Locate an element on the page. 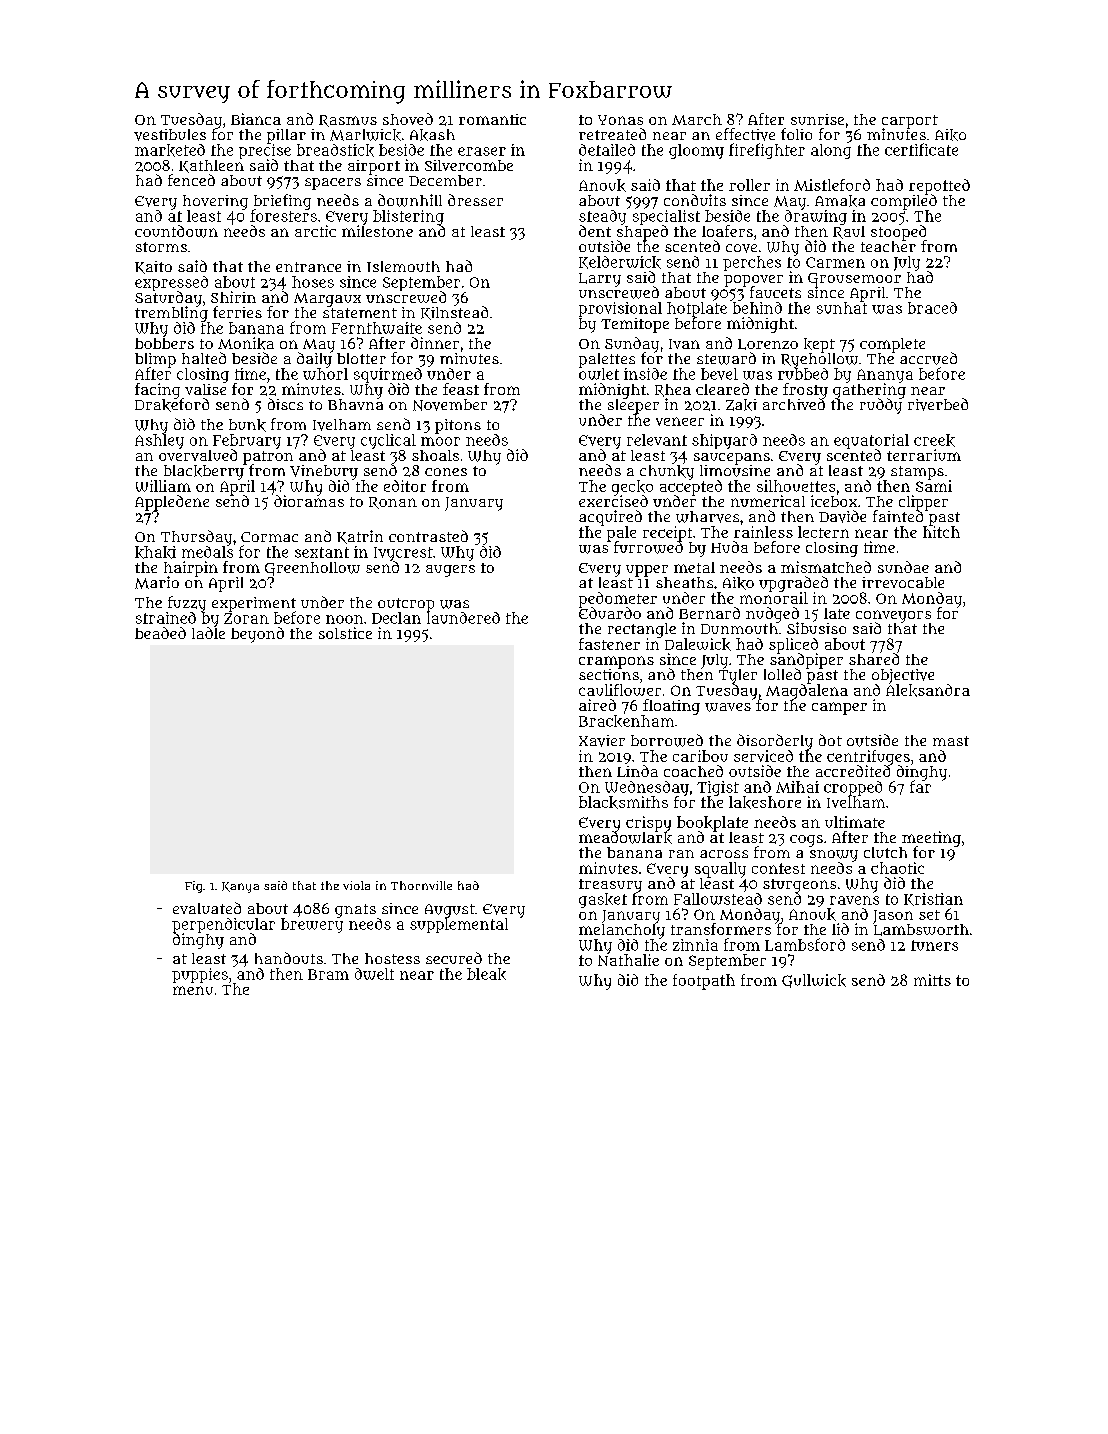 This page has width=1108, height=1434. Thornville is located at coordinates (421, 885).
